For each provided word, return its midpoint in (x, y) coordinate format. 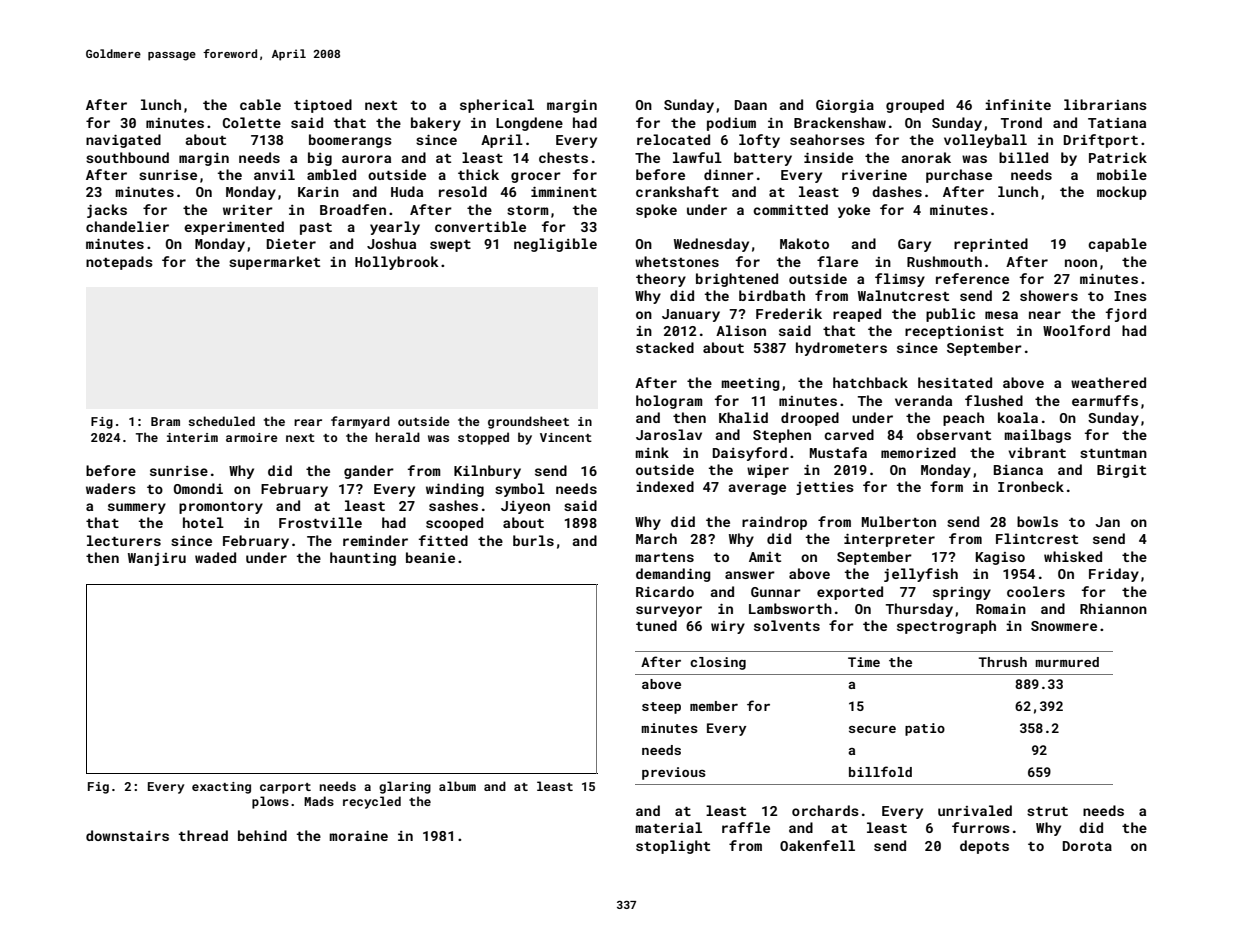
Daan (751, 105)
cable (260, 104)
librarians (1105, 104)
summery (137, 508)
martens (664, 557)
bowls (1037, 521)
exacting (221, 788)
